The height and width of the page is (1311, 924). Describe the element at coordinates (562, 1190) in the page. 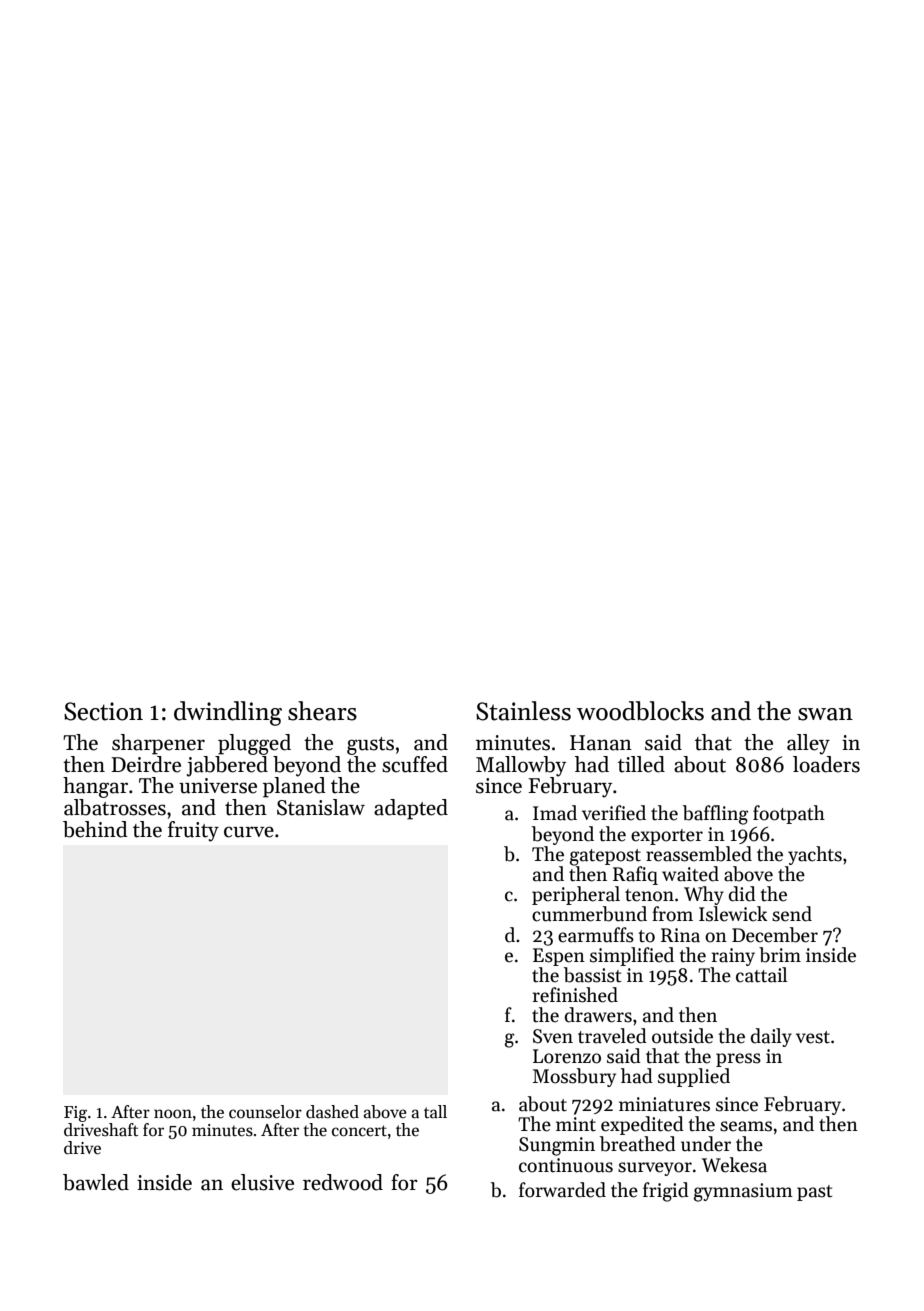

I see `forwarded` at that location.
